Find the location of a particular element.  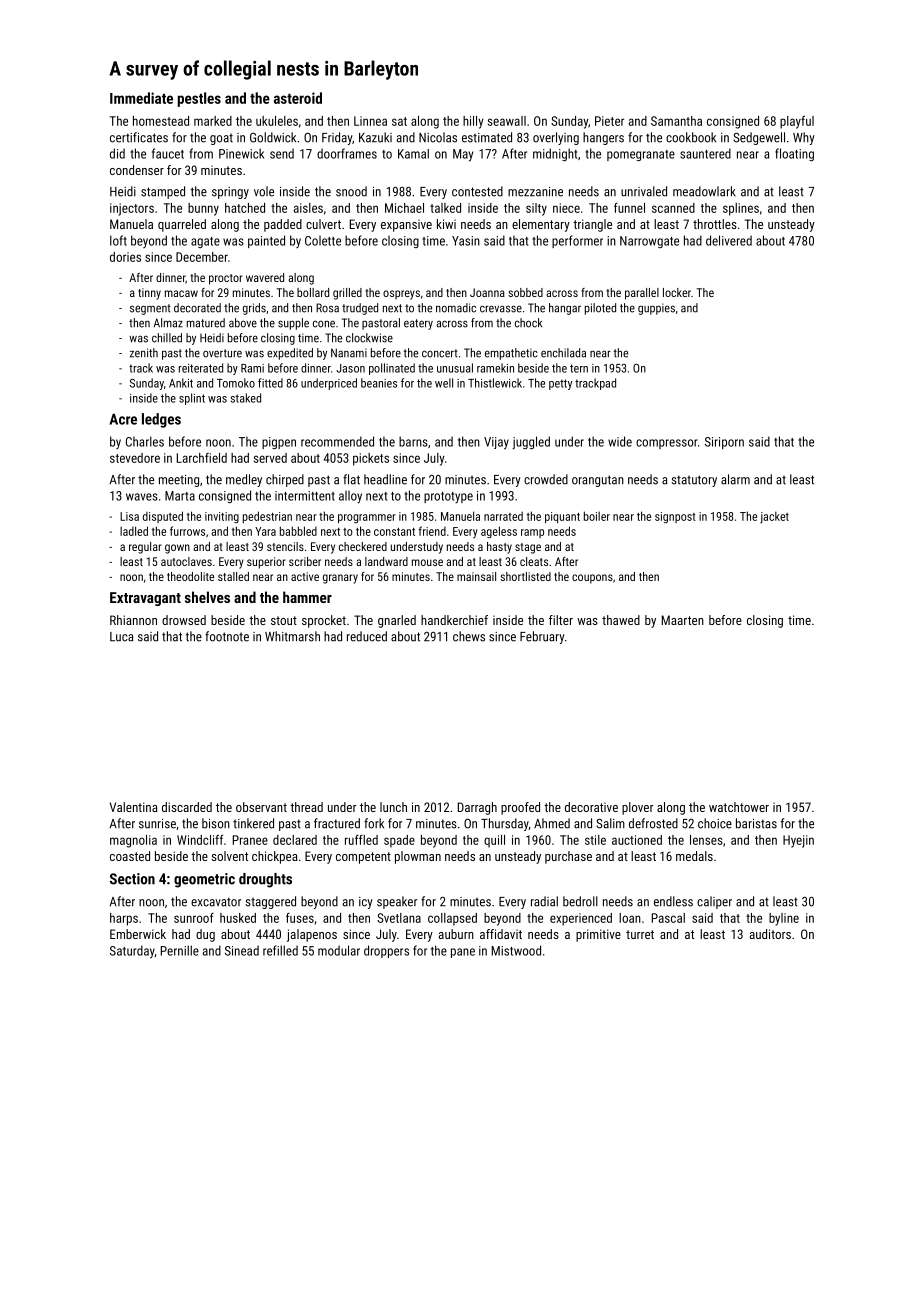

midnight is located at coordinates (555, 154).
